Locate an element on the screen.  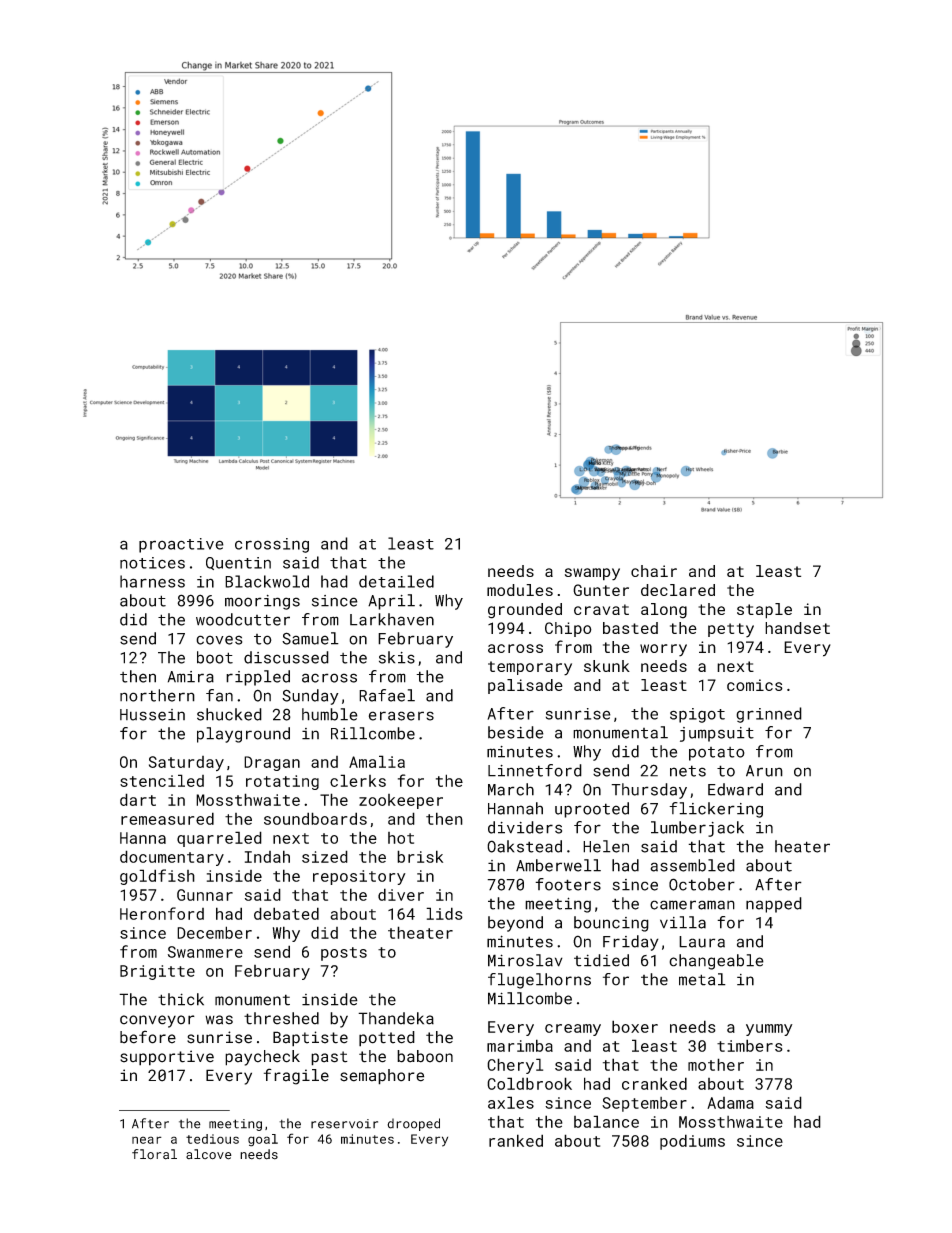
Larkhaven is located at coordinates (392, 619).
